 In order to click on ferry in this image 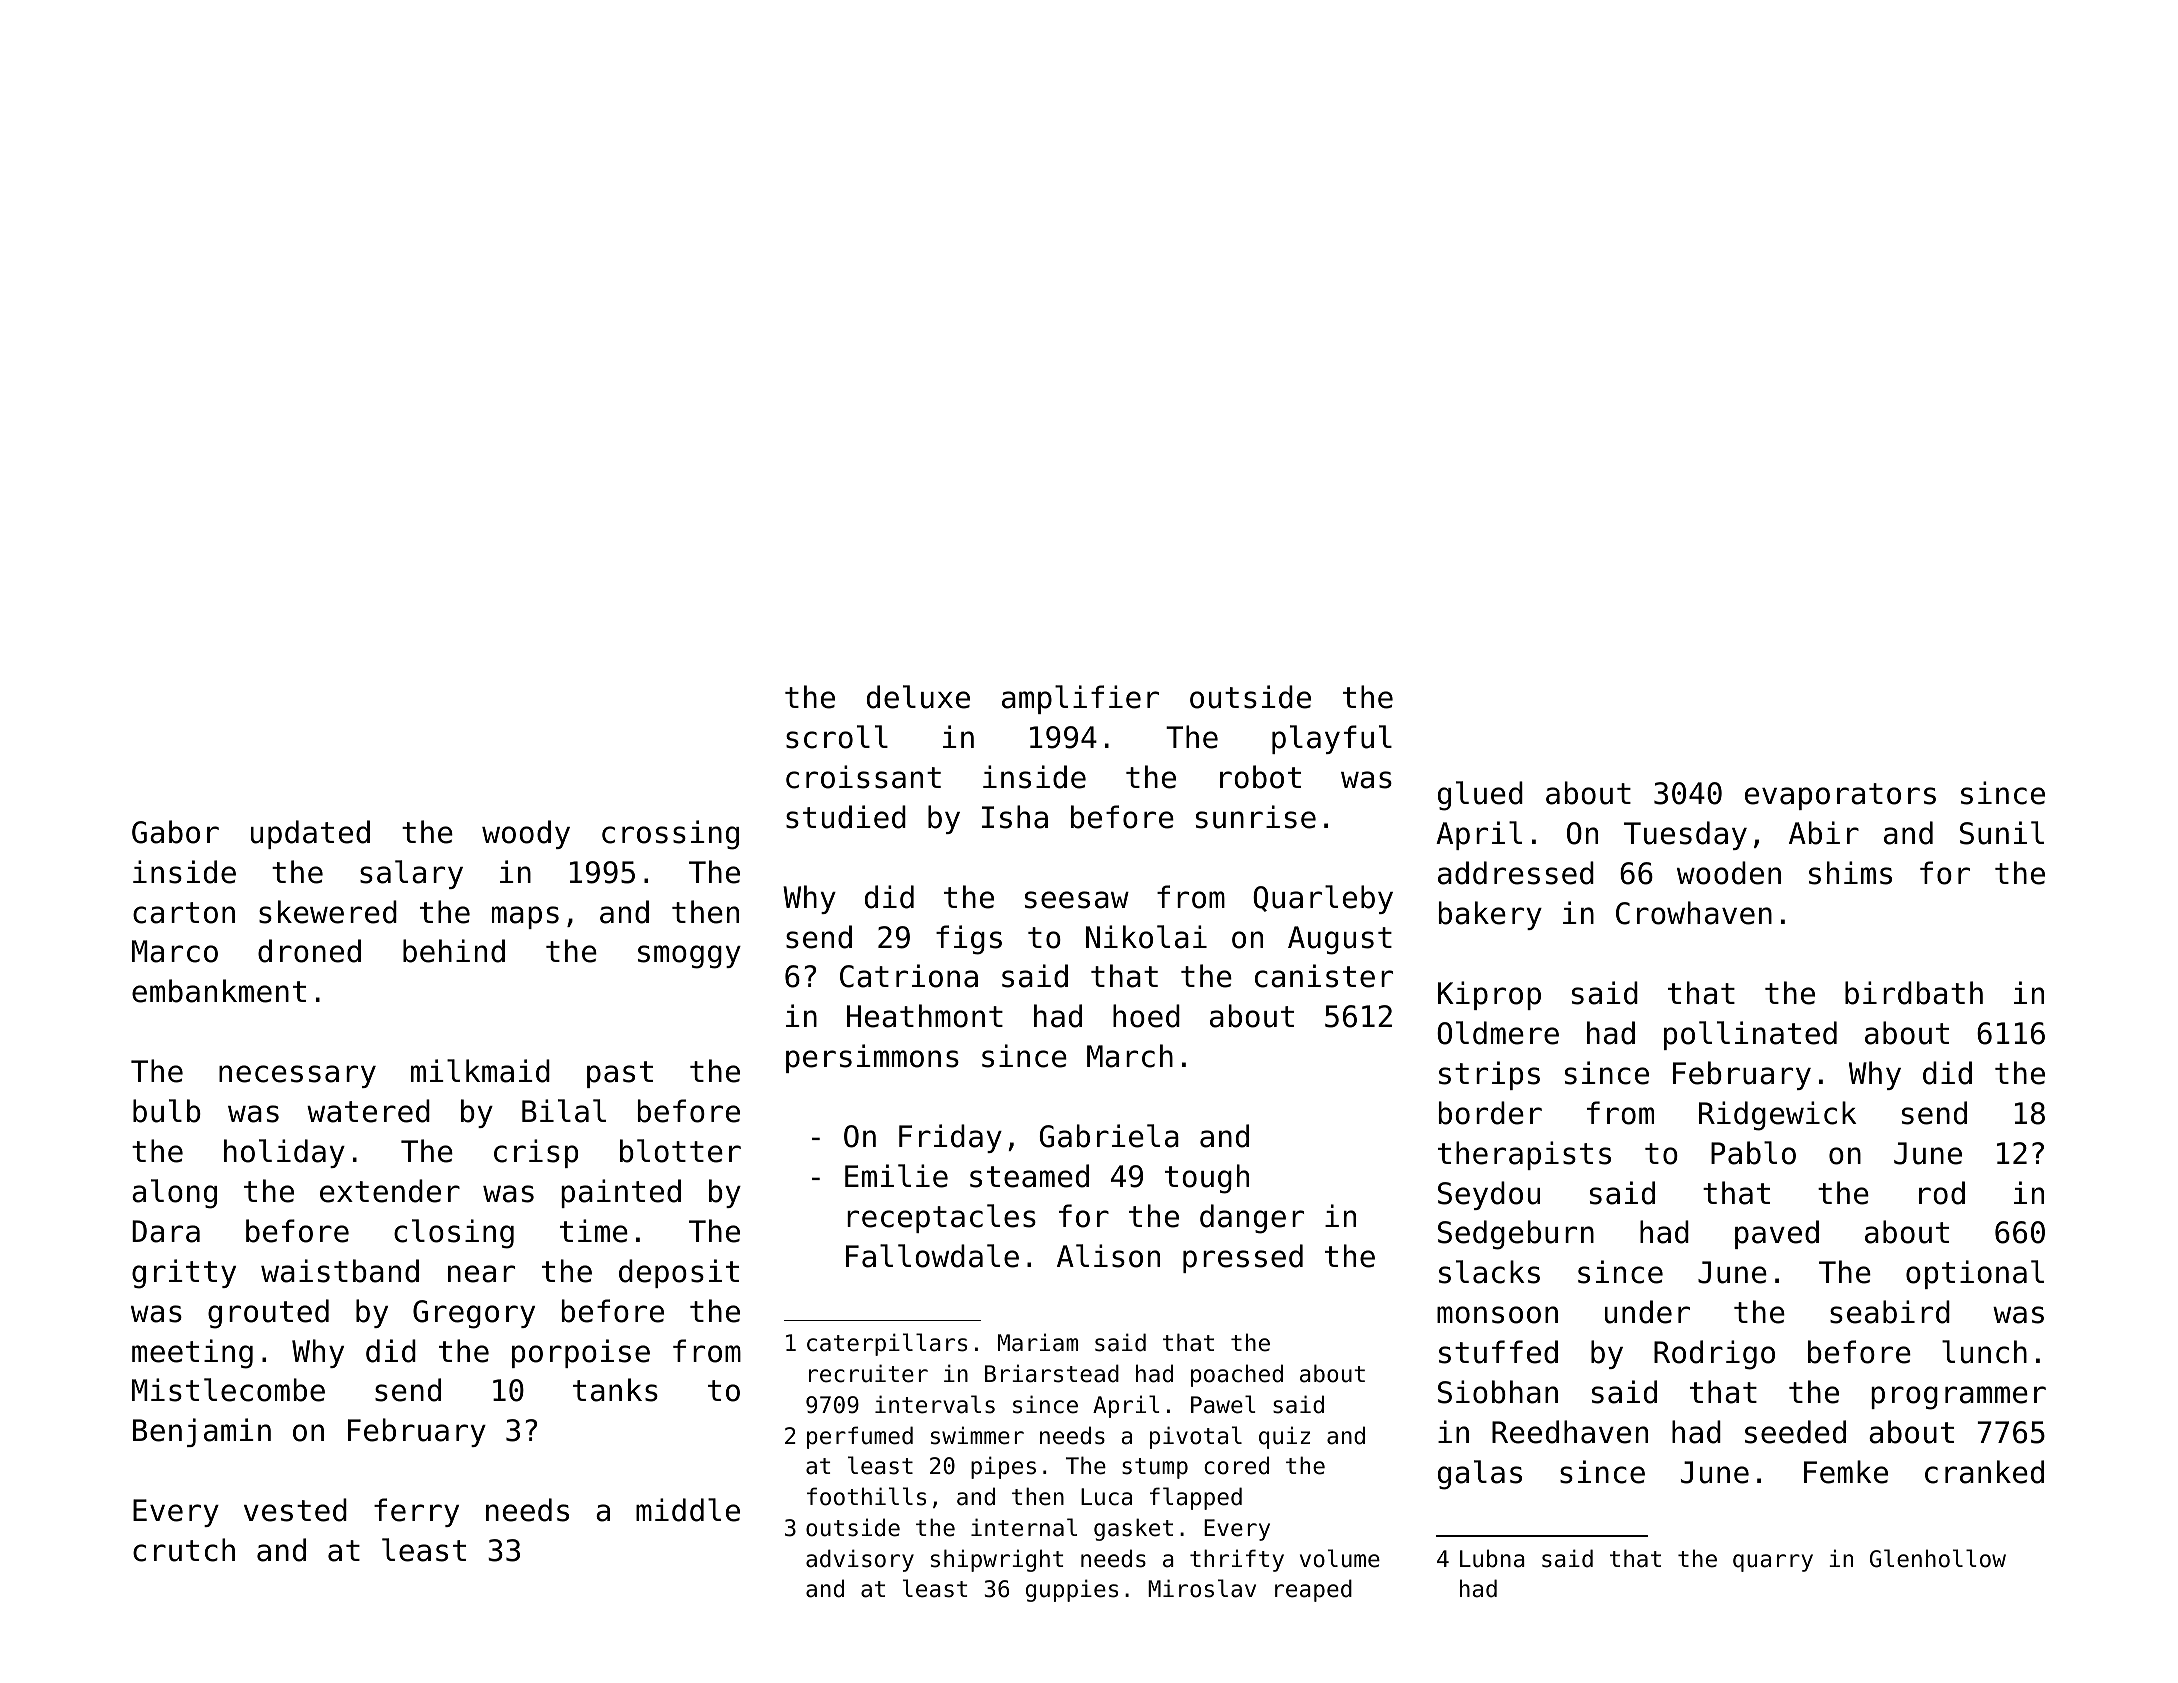, I will do `click(416, 1512)`.
